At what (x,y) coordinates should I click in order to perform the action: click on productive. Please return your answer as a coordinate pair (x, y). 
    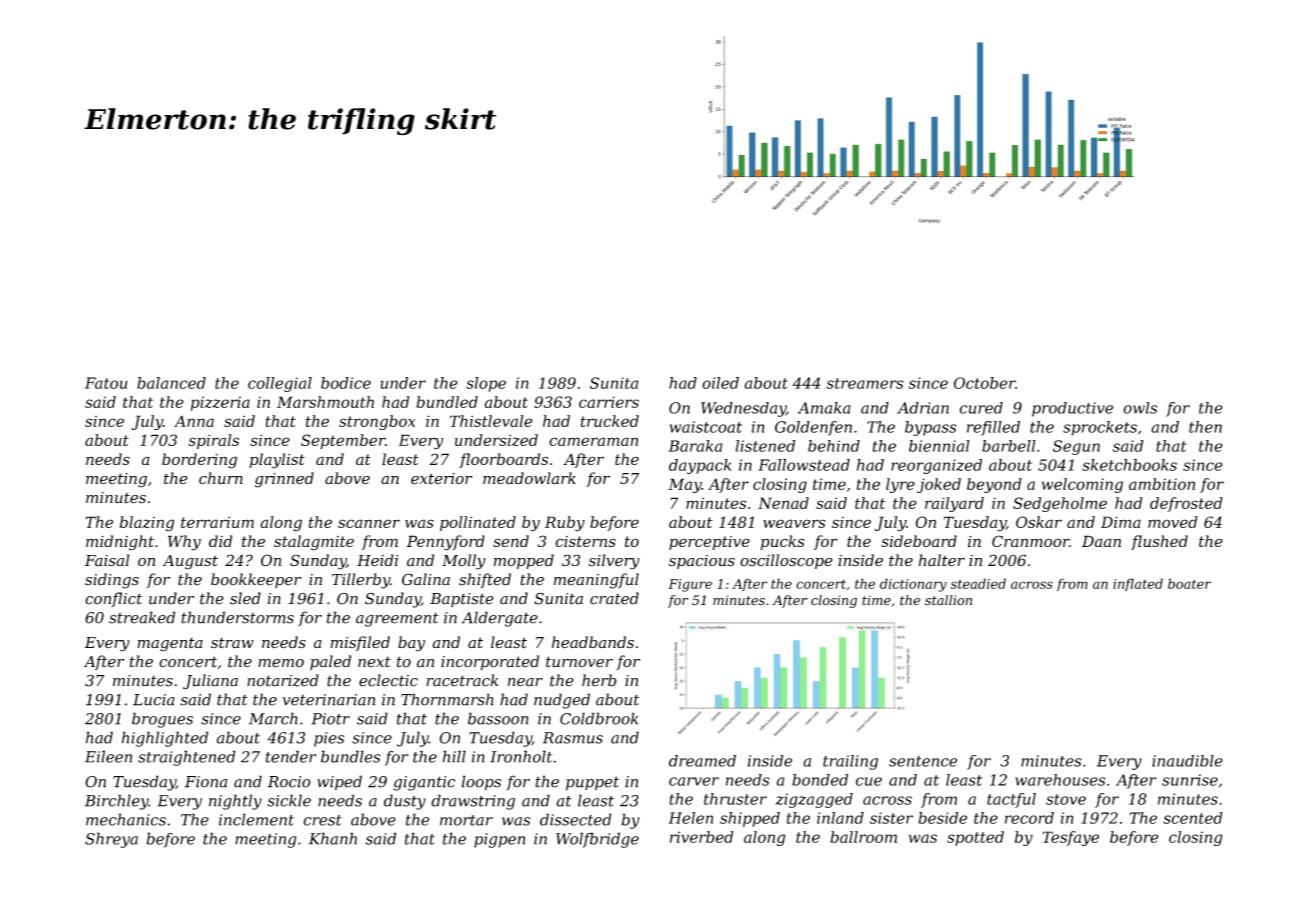
    Looking at the image, I should click on (1072, 409).
